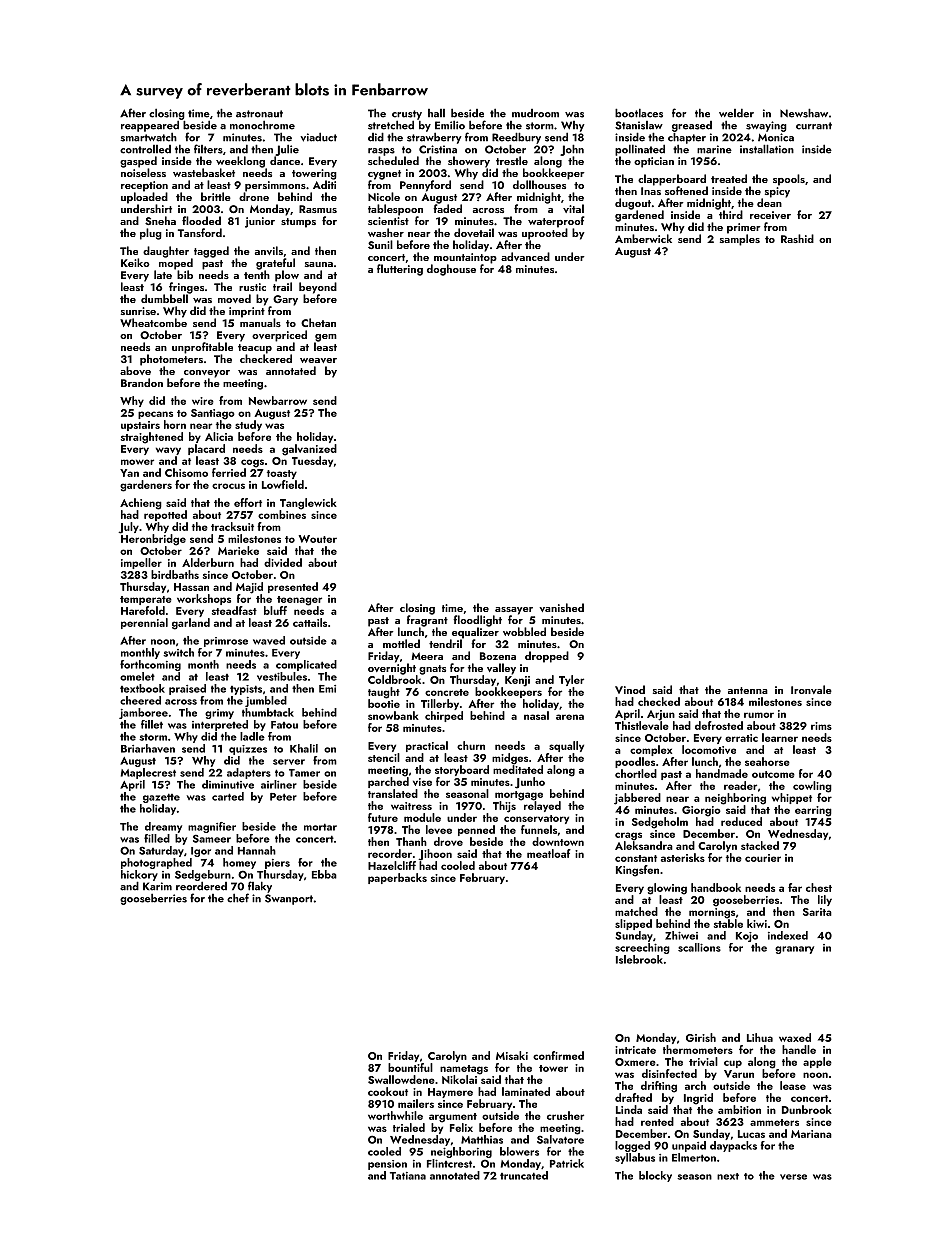 This screenshot has height=1233, width=952. What do you see at coordinates (387, 1165) in the screenshot?
I see `pension` at bounding box center [387, 1165].
